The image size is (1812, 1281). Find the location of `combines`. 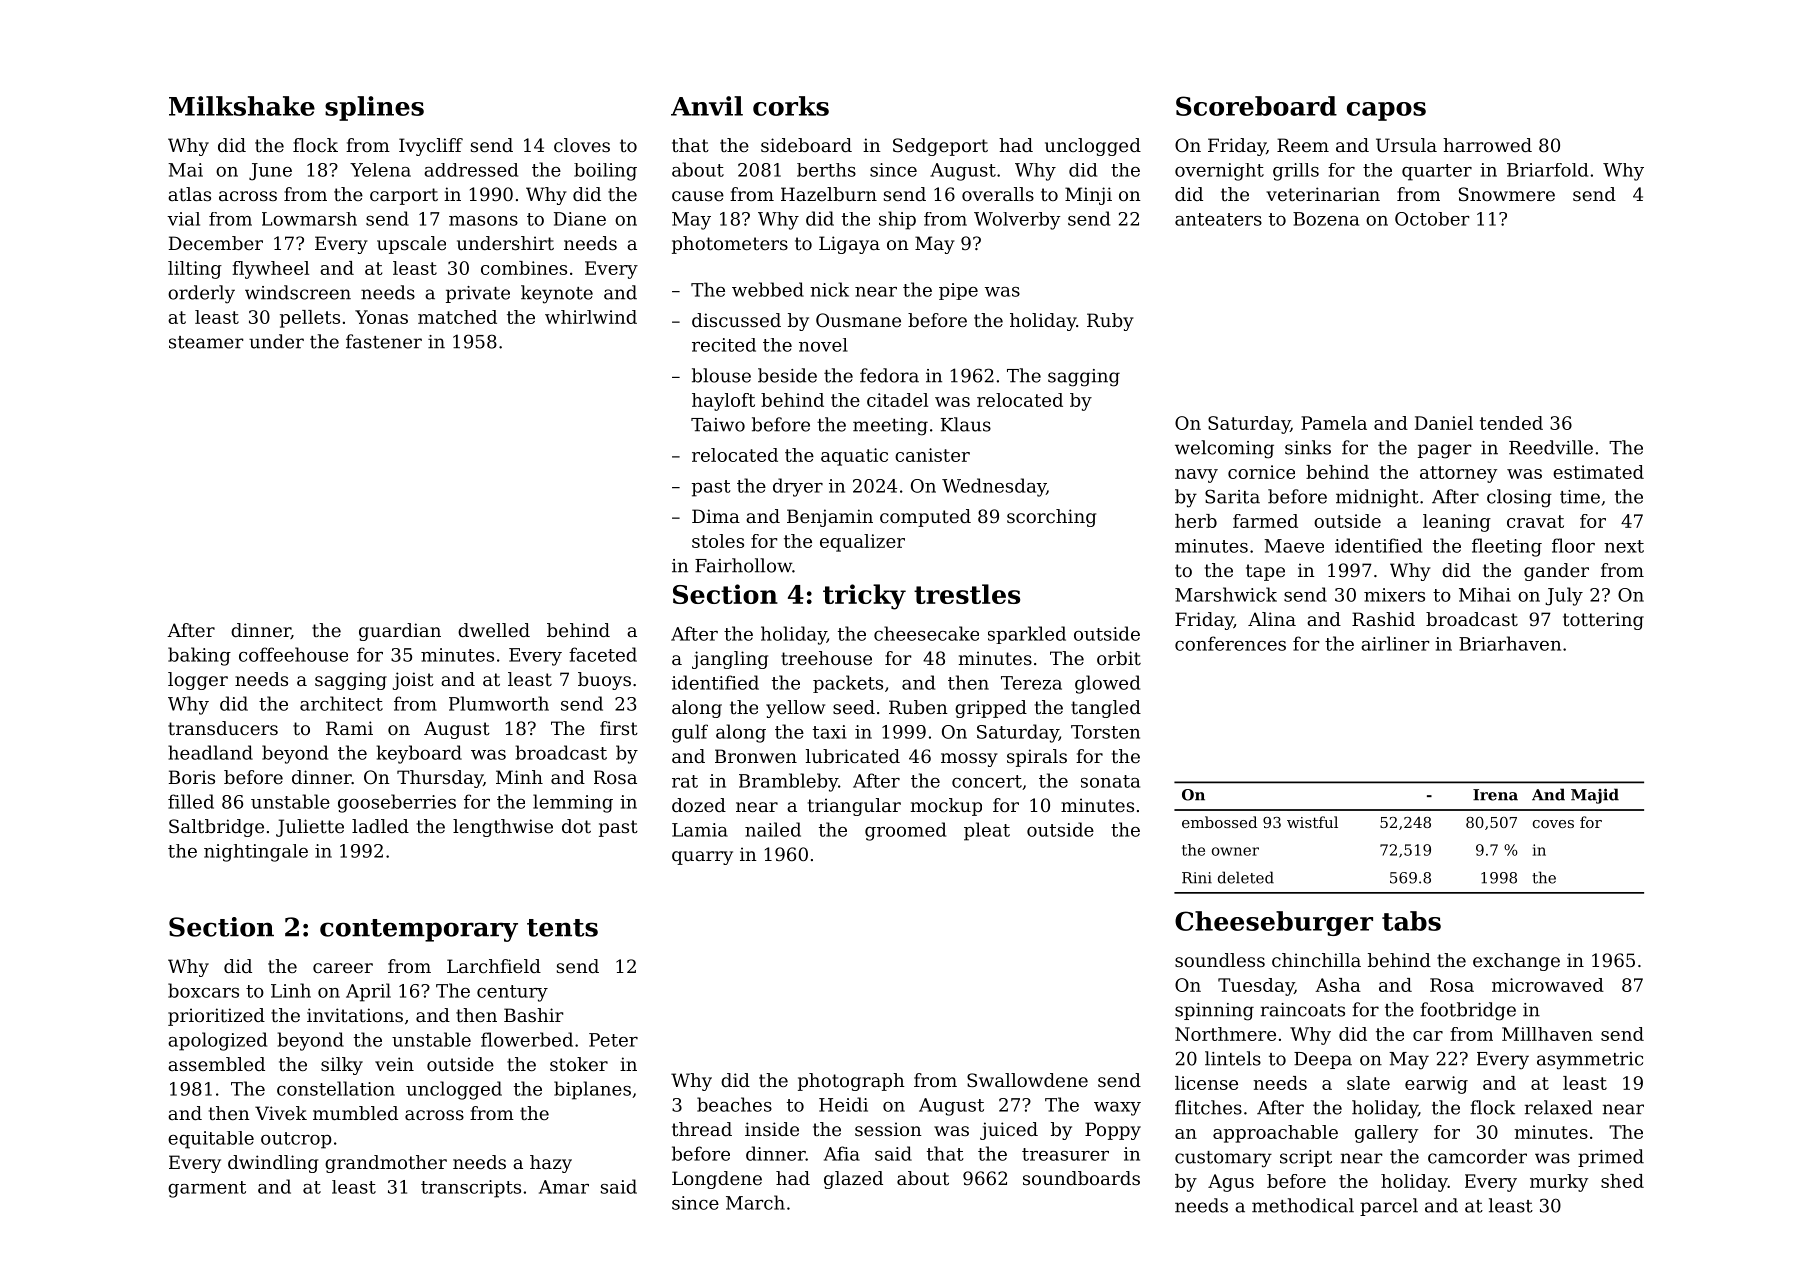

combines is located at coordinates (524, 268).
